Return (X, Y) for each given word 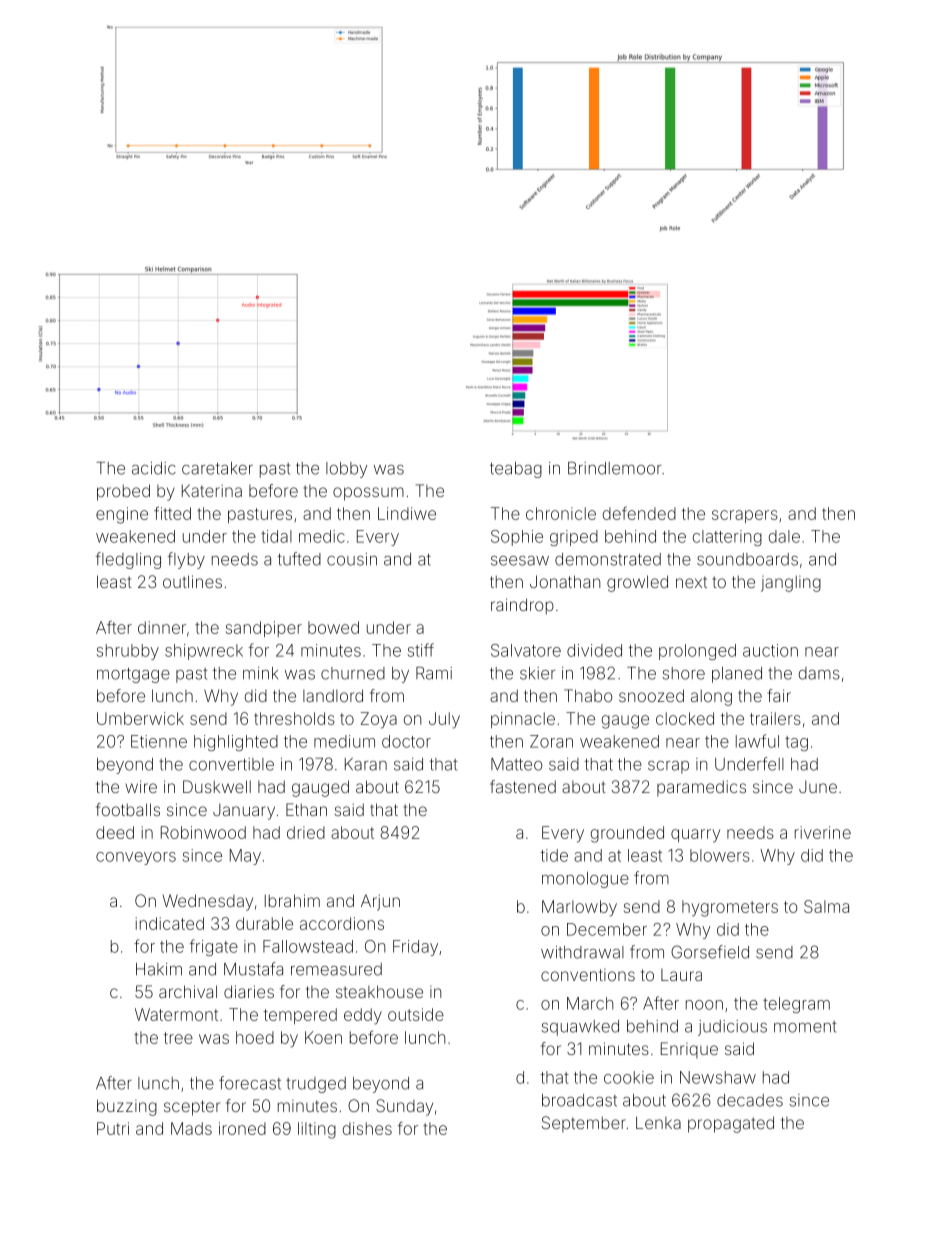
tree (178, 1038)
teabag (516, 470)
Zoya (379, 720)
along (711, 698)
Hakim (159, 969)
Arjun (380, 902)
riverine (823, 832)
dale (784, 536)
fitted (172, 513)
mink (260, 673)
